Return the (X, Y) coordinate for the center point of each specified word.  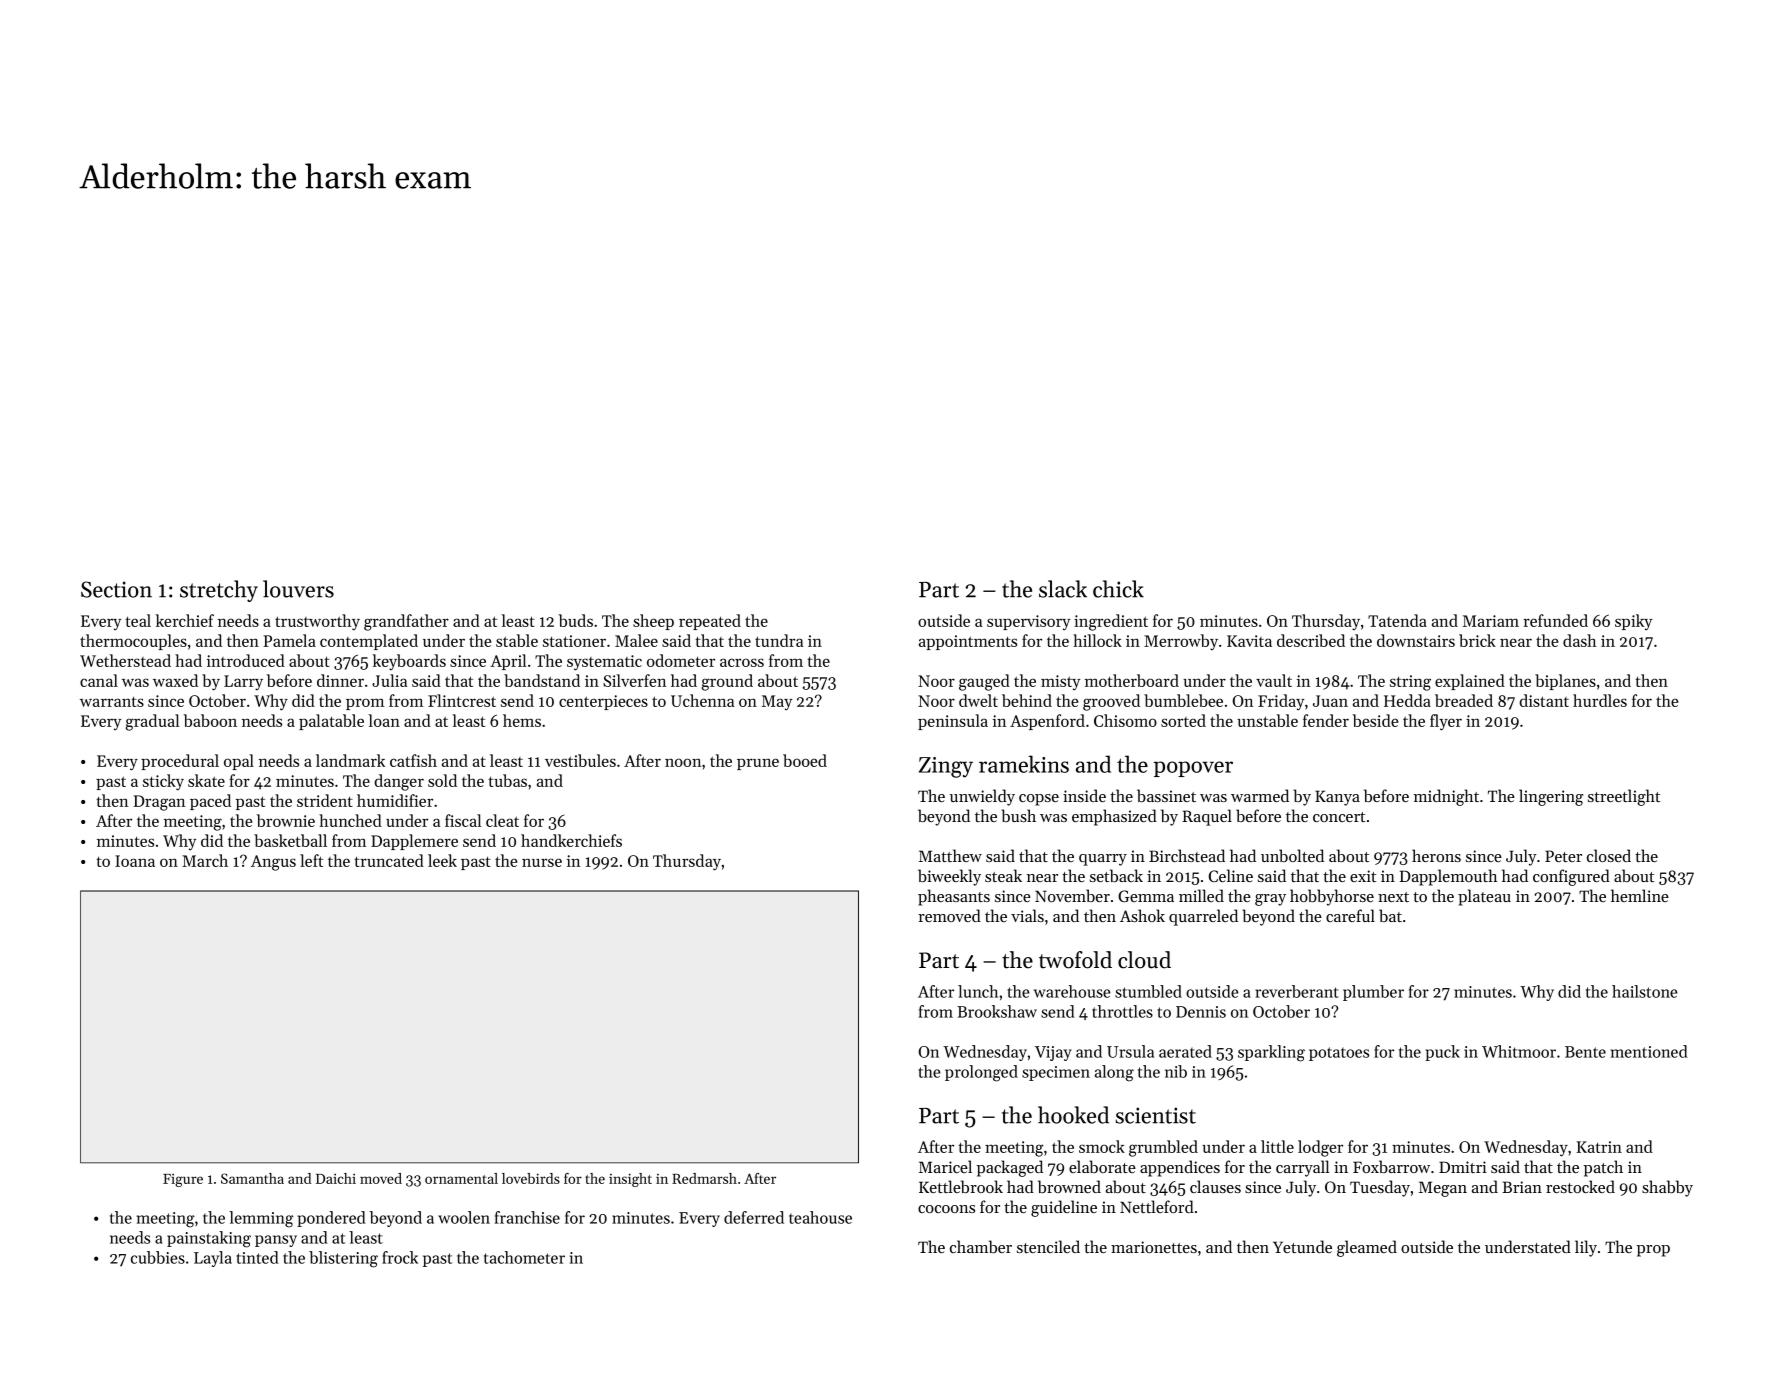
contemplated (369, 642)
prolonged (981, 1073)
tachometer (524, 1257)
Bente (1585, 1052)
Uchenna (702, 700)
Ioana (135, 861)
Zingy (946, 767)
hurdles (1600, 700)
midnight (1446, 797)
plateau (1484, 897)
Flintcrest (462, 700)
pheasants (954, 897)
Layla (213, 1259)
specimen (1056, 1073)
